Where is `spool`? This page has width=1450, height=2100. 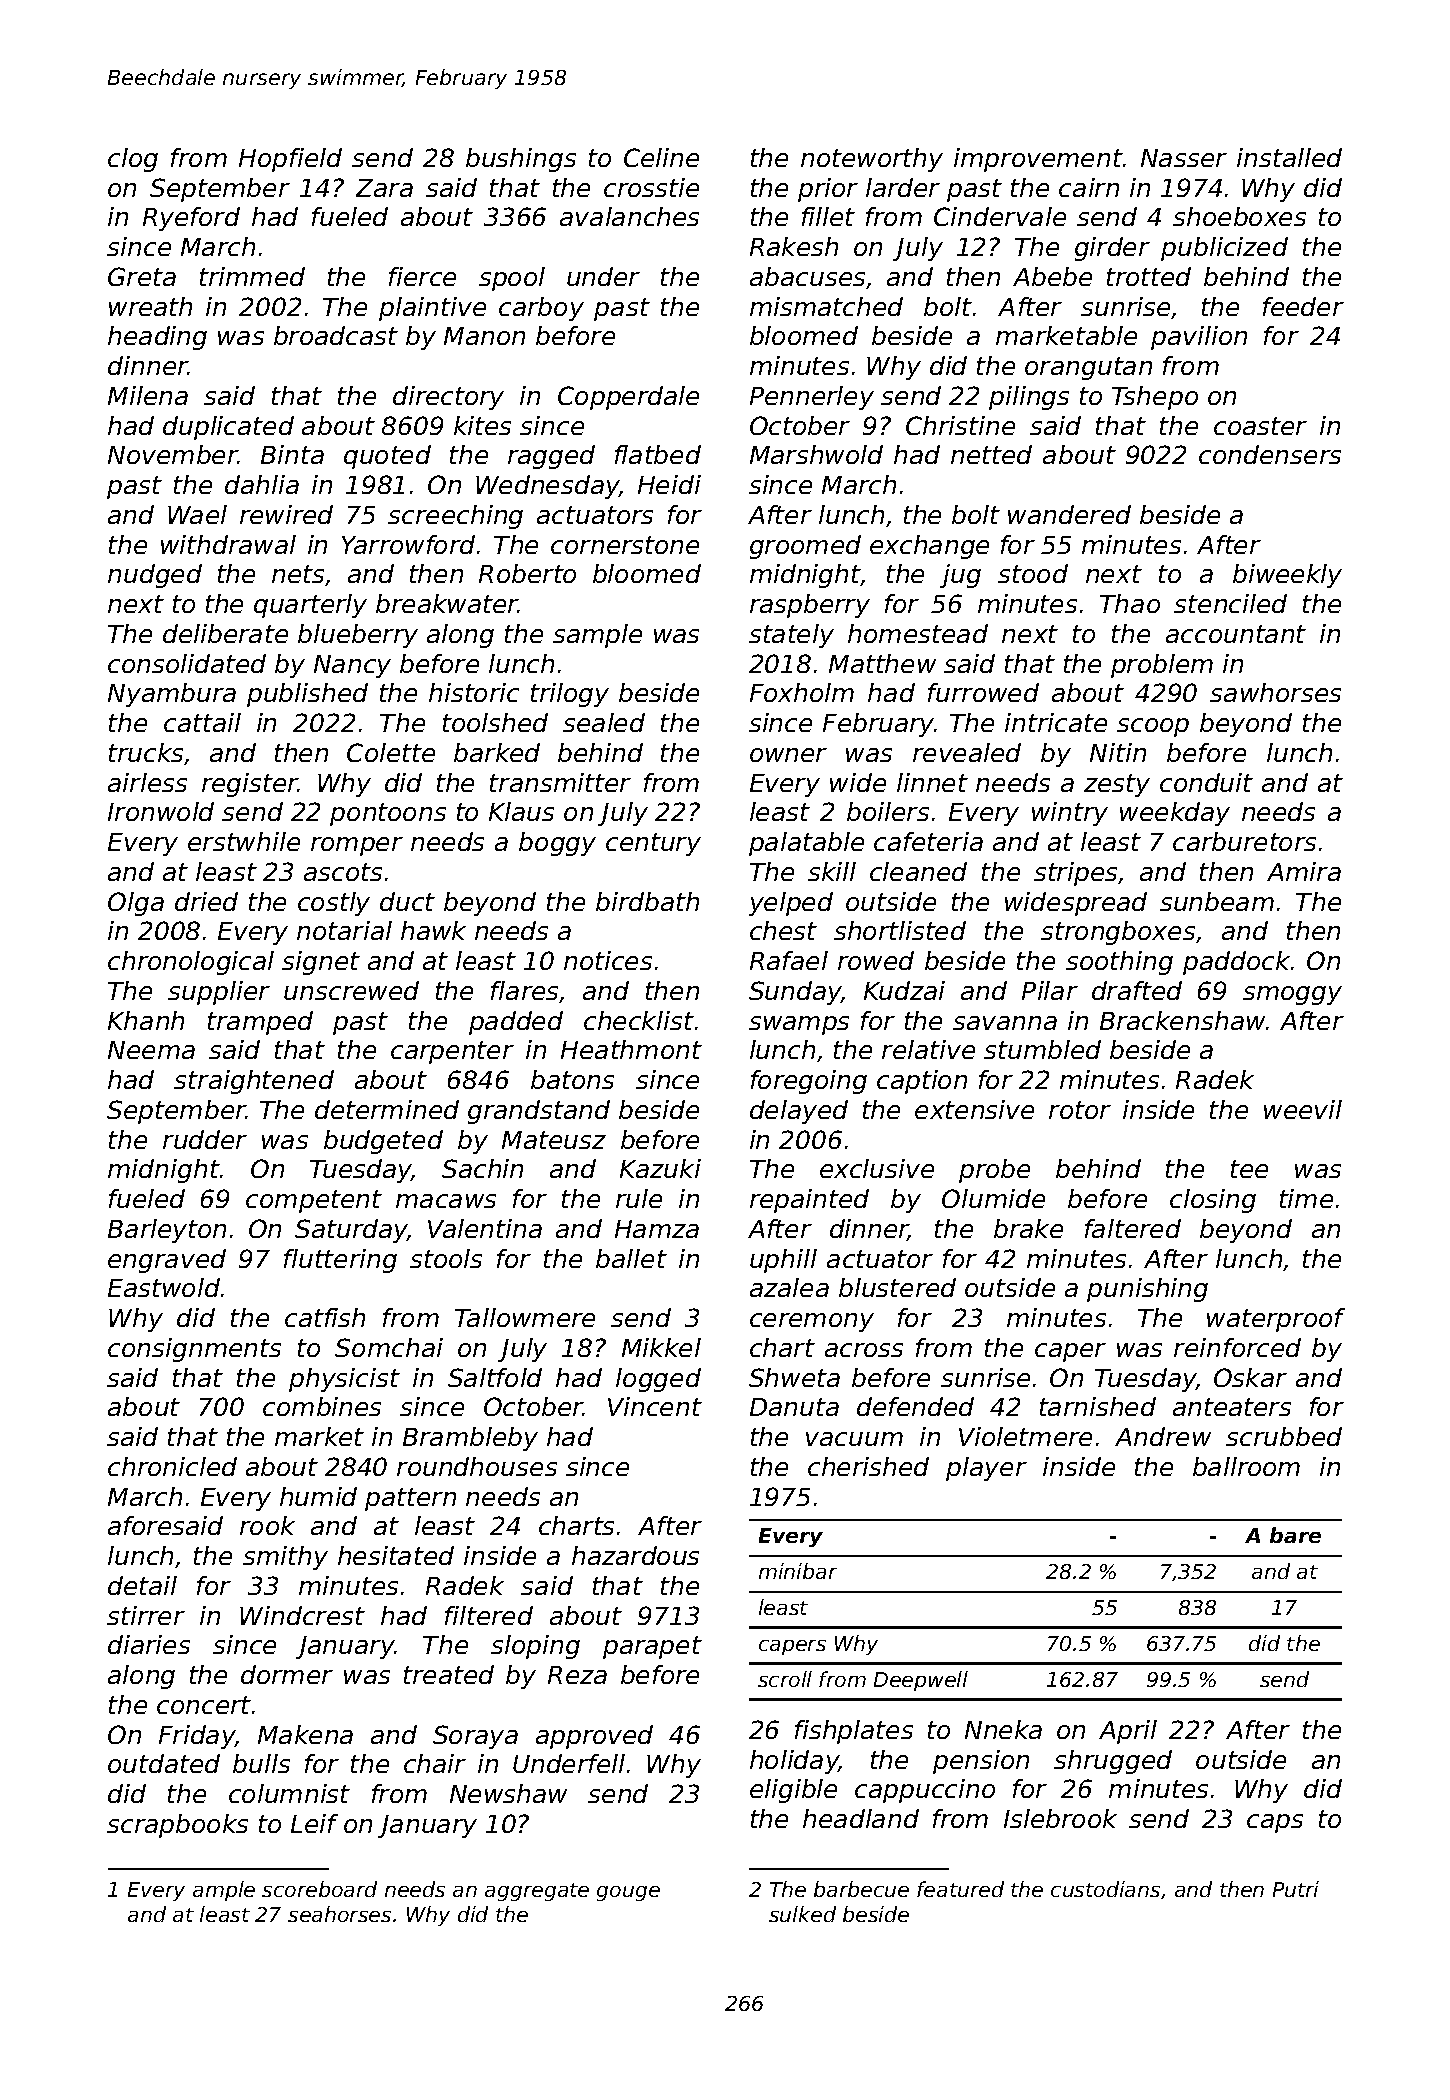 spool is located at coordinates (512, 279).
